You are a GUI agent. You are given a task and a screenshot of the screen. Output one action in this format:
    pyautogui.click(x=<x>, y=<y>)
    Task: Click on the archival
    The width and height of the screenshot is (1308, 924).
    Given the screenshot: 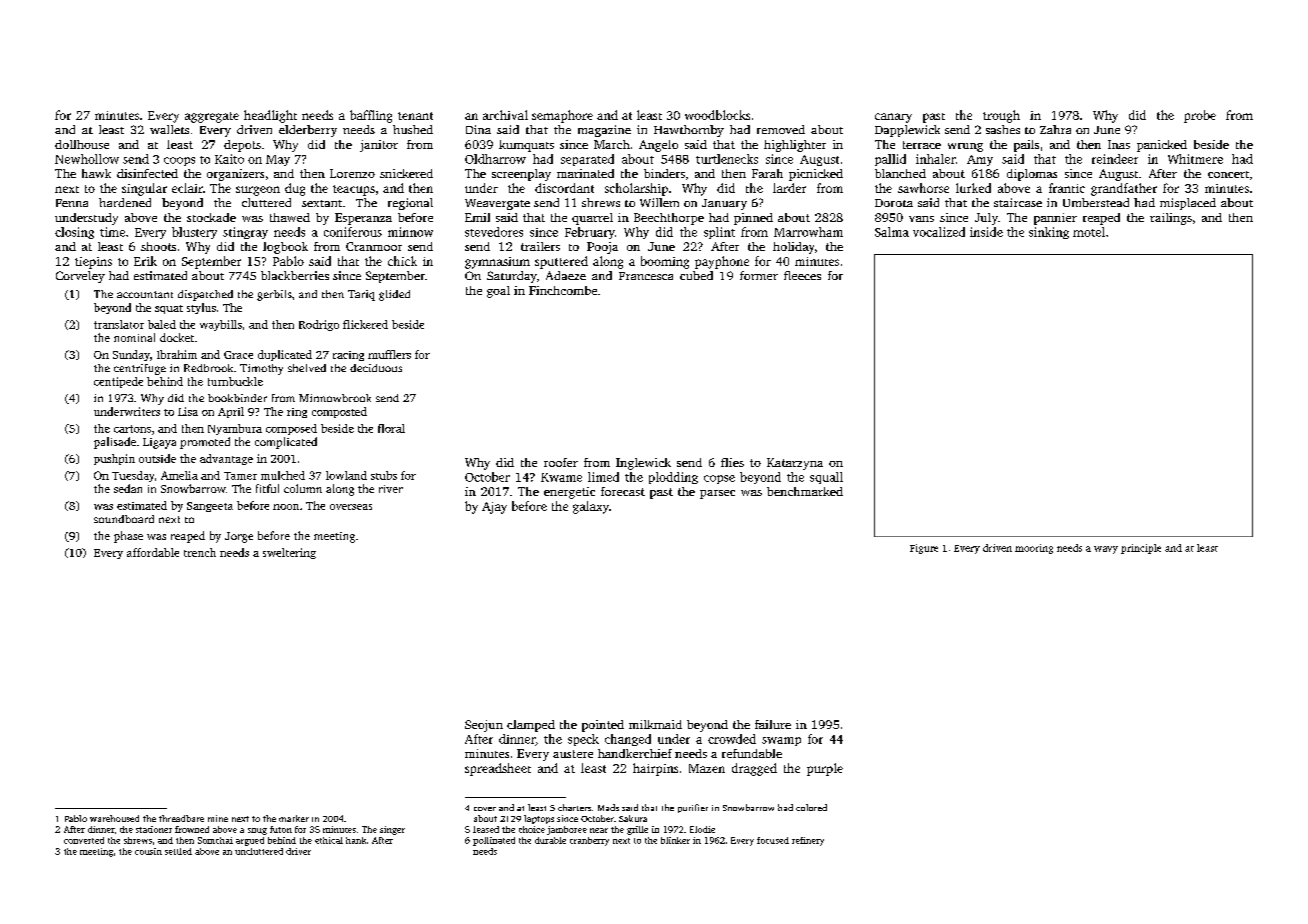 What is the action you would take?
    pyautogui.click(x=505, y=115)
